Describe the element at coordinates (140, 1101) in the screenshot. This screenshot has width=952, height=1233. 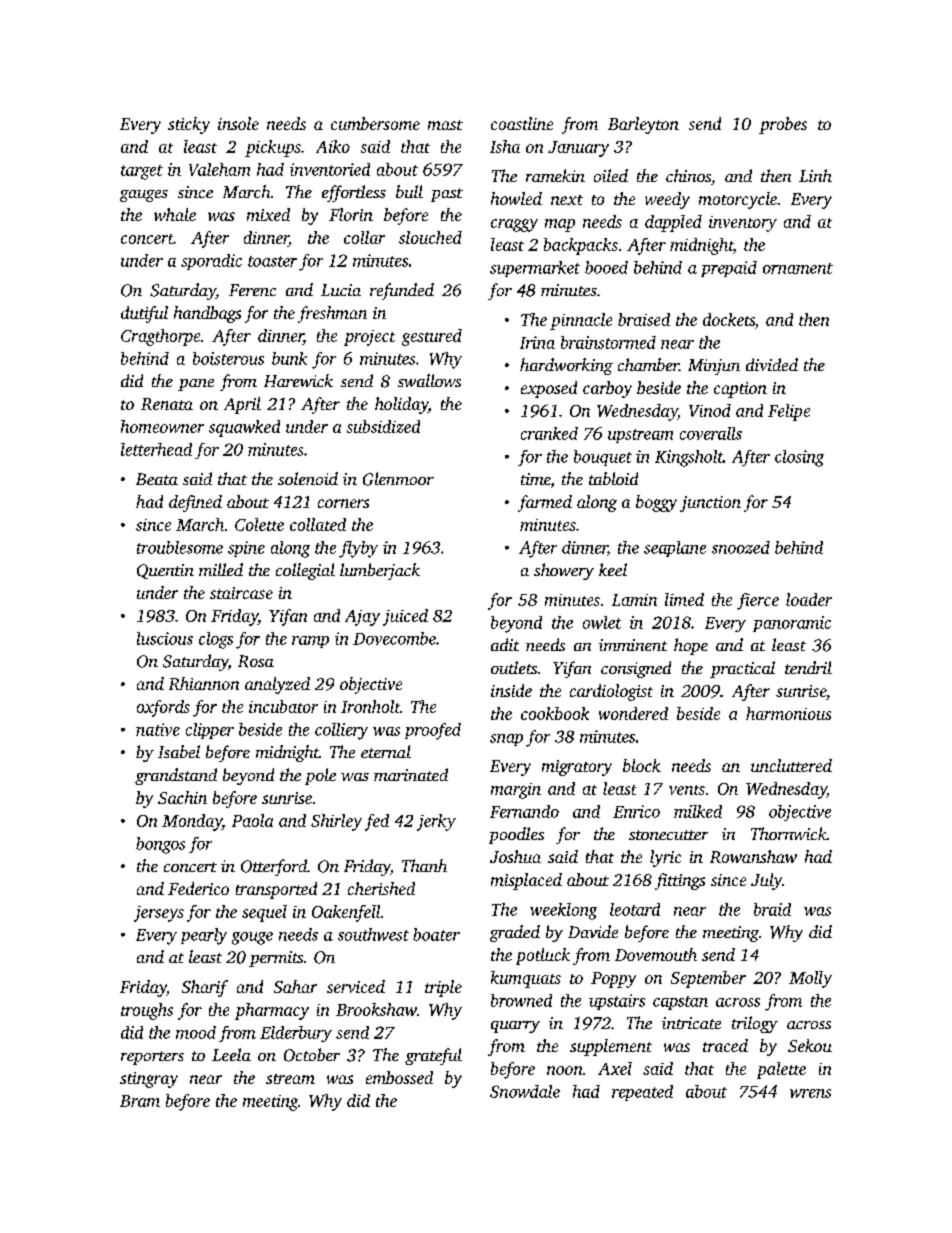
I see `Bram` at that location.
